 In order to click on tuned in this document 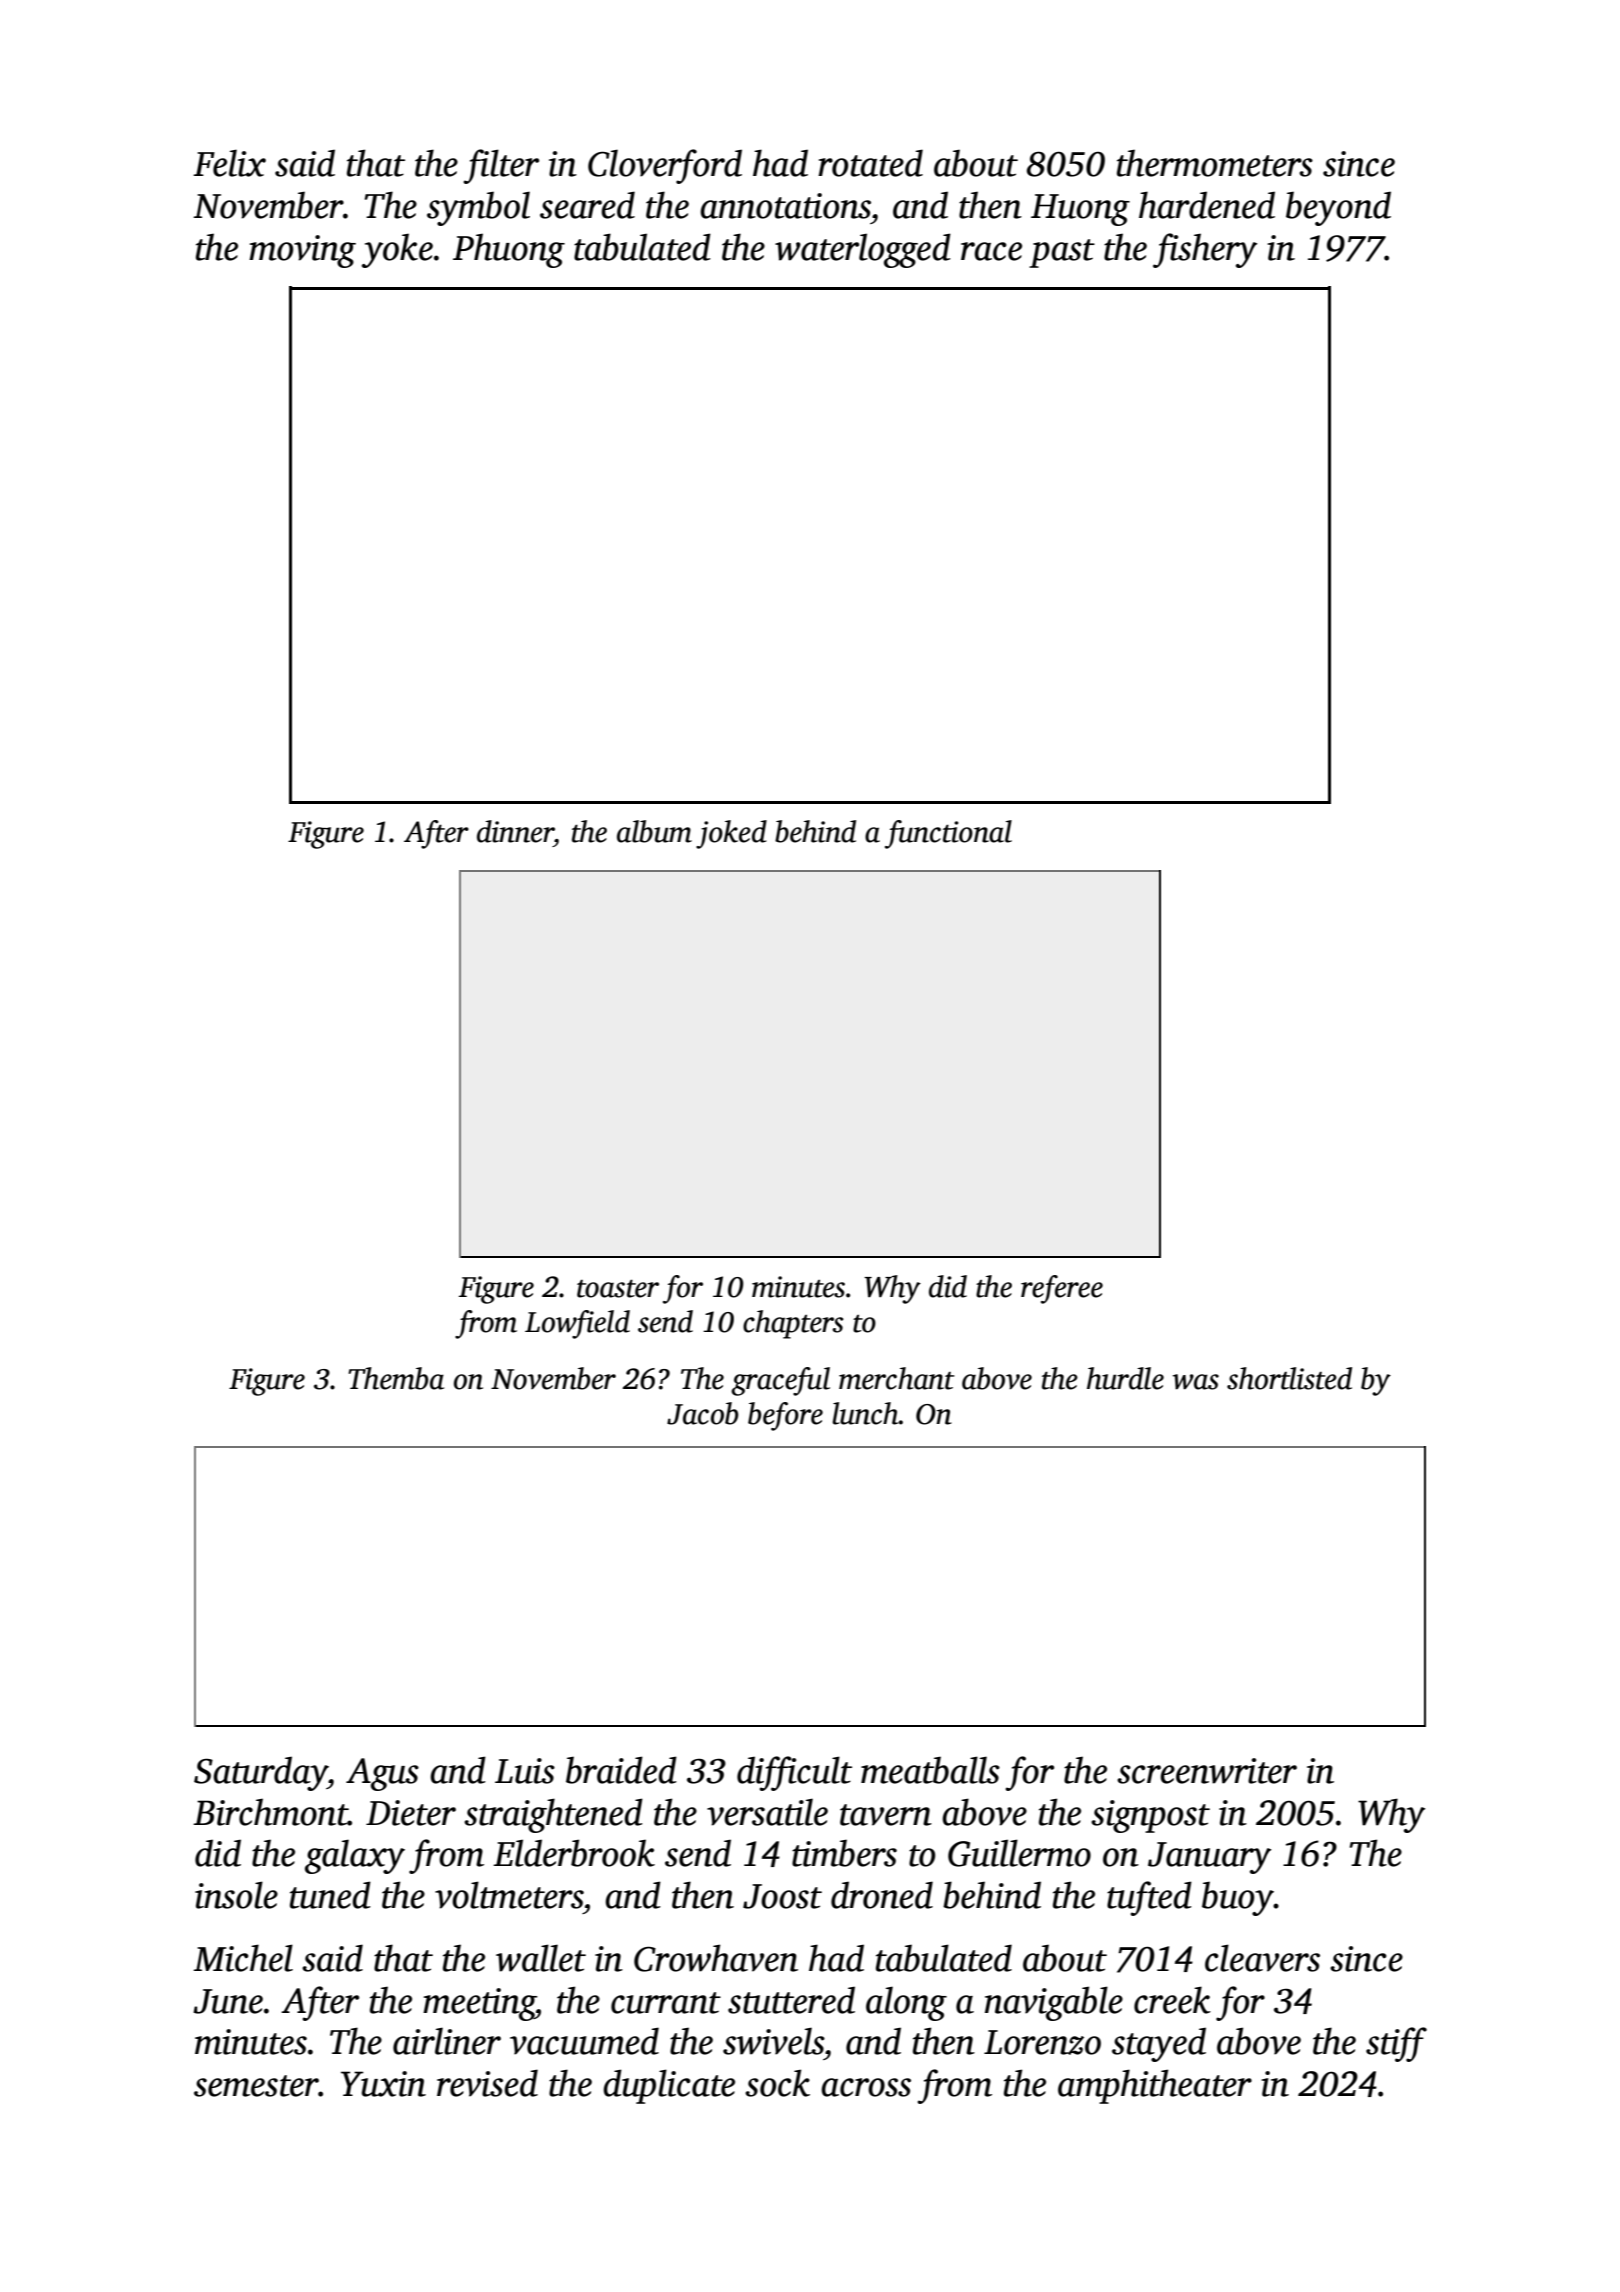, I will do `click(330, 1895)`.
